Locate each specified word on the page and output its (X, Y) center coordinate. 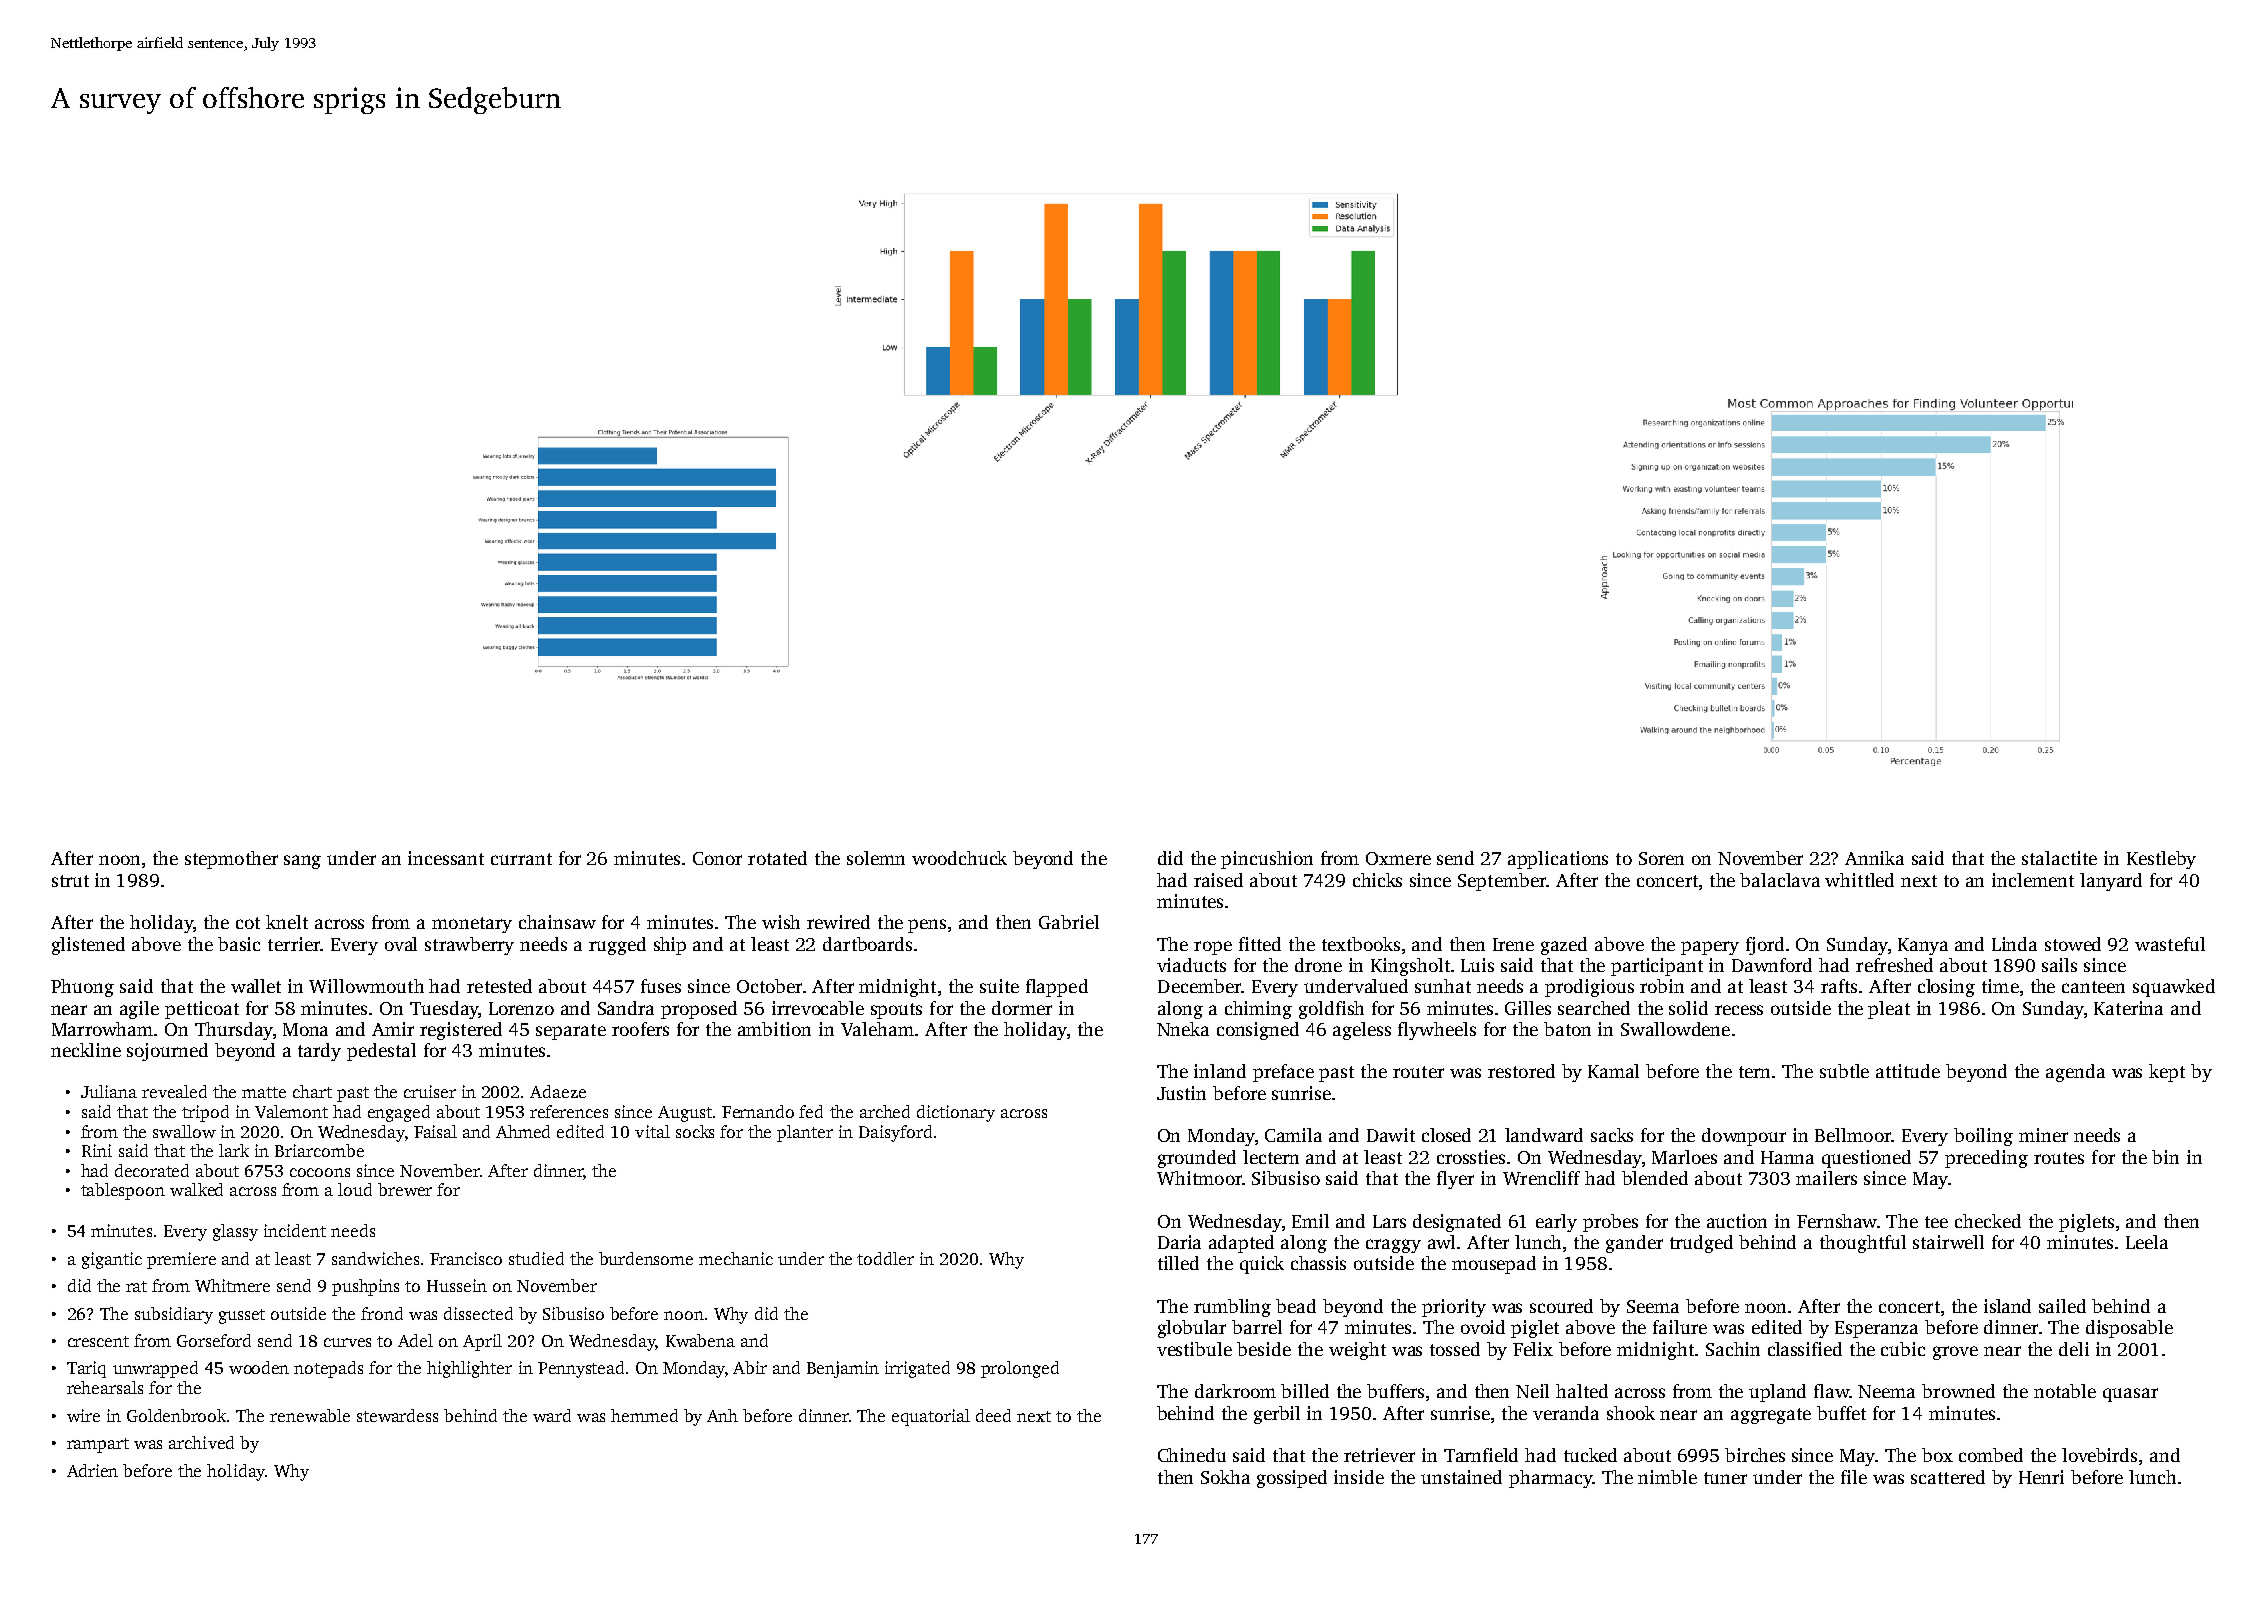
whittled (1859, 880)
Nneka (1183, 1029)
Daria (1179, 1242)
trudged (1701, 1244)
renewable (310, 1415)
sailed (2062, 1306)
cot (248, 923)
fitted (1260, 944)
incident (295, 1230)
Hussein (457, 1285)
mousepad (1494, 1265)
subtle (1844, 1071)
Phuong (82, 988)
